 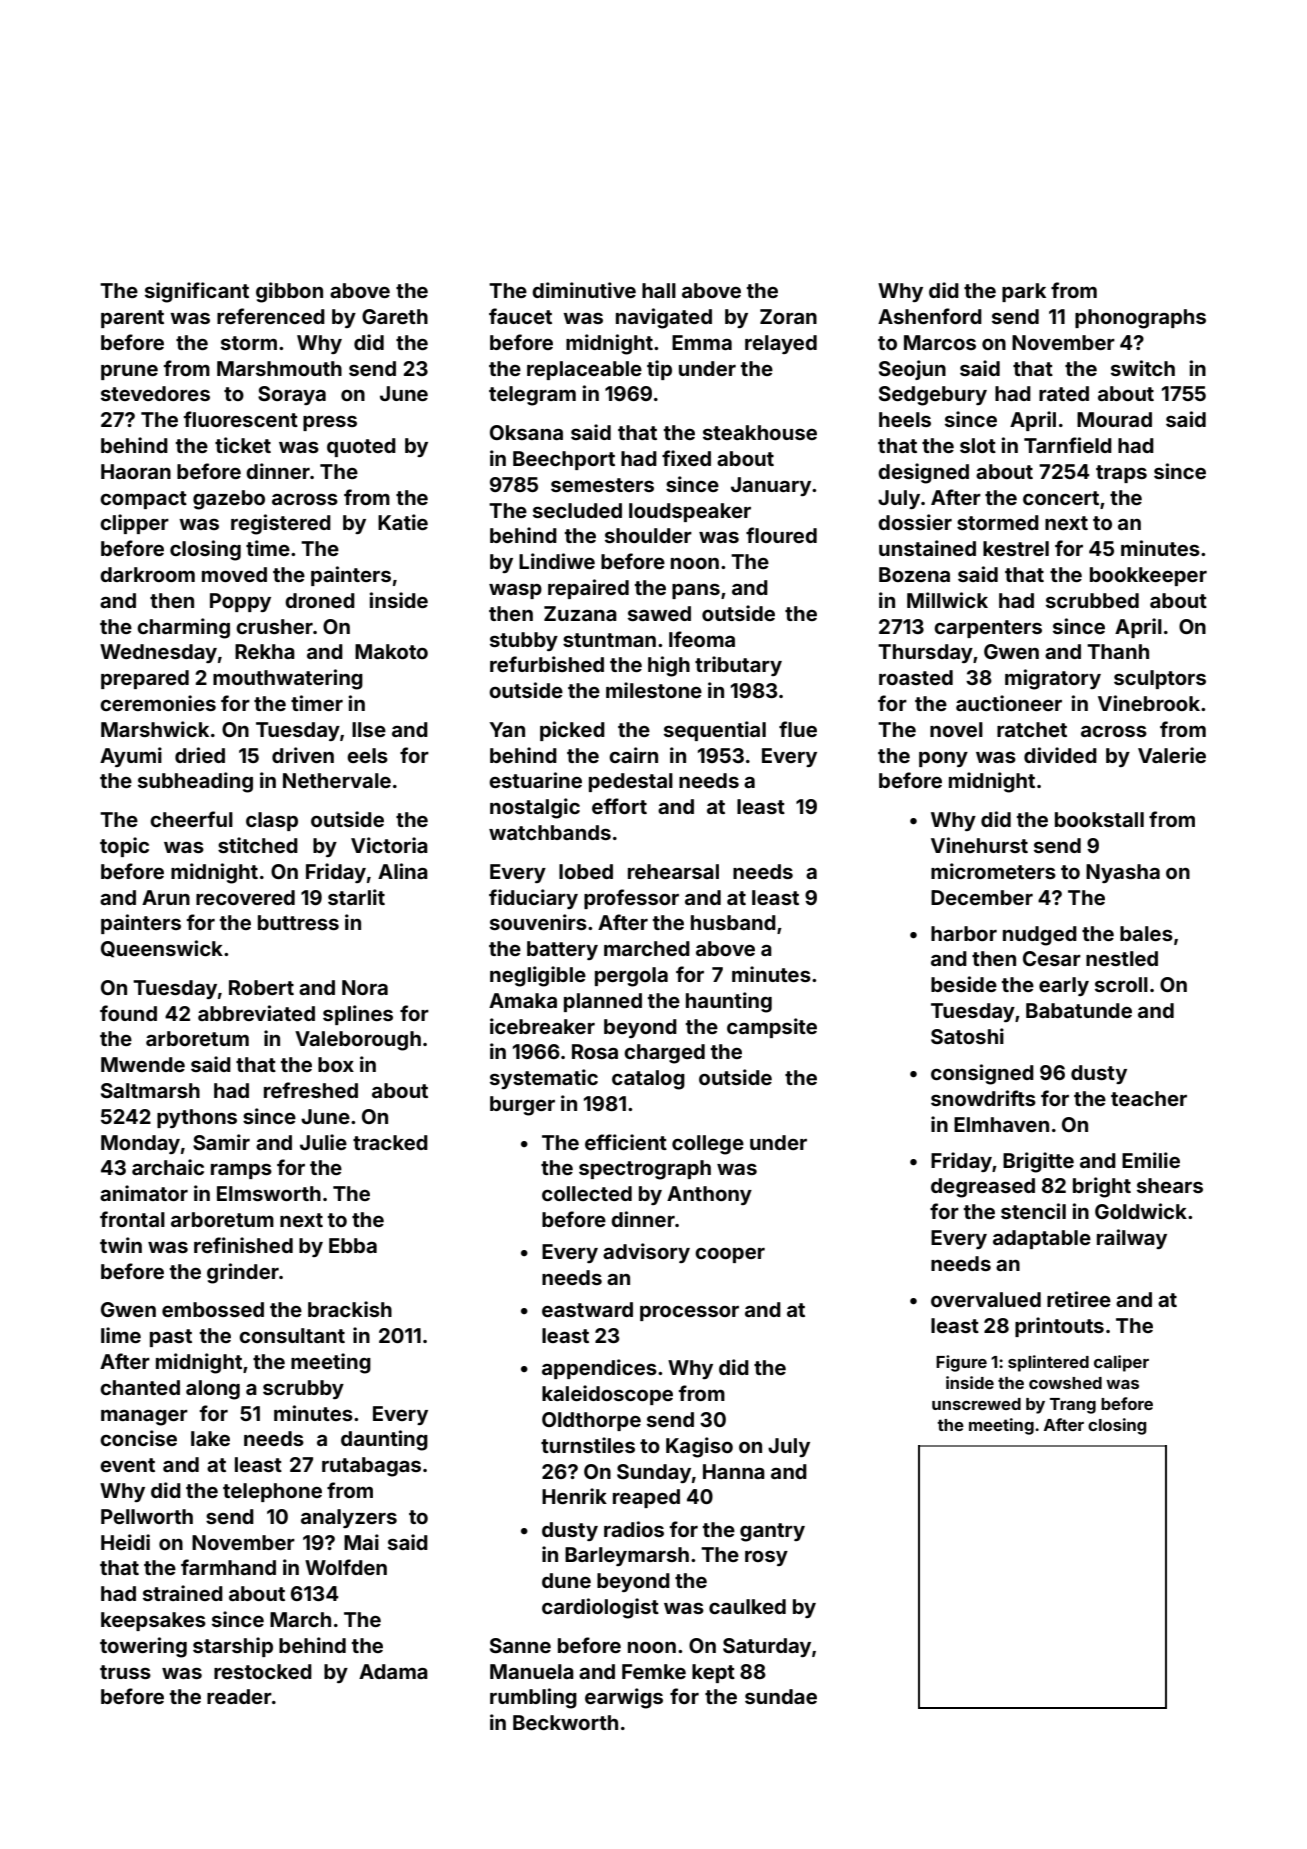 What do you see at coordinates (1016, 548) in the document?
I see `kestrel` at bounding box center [1016, 548].
